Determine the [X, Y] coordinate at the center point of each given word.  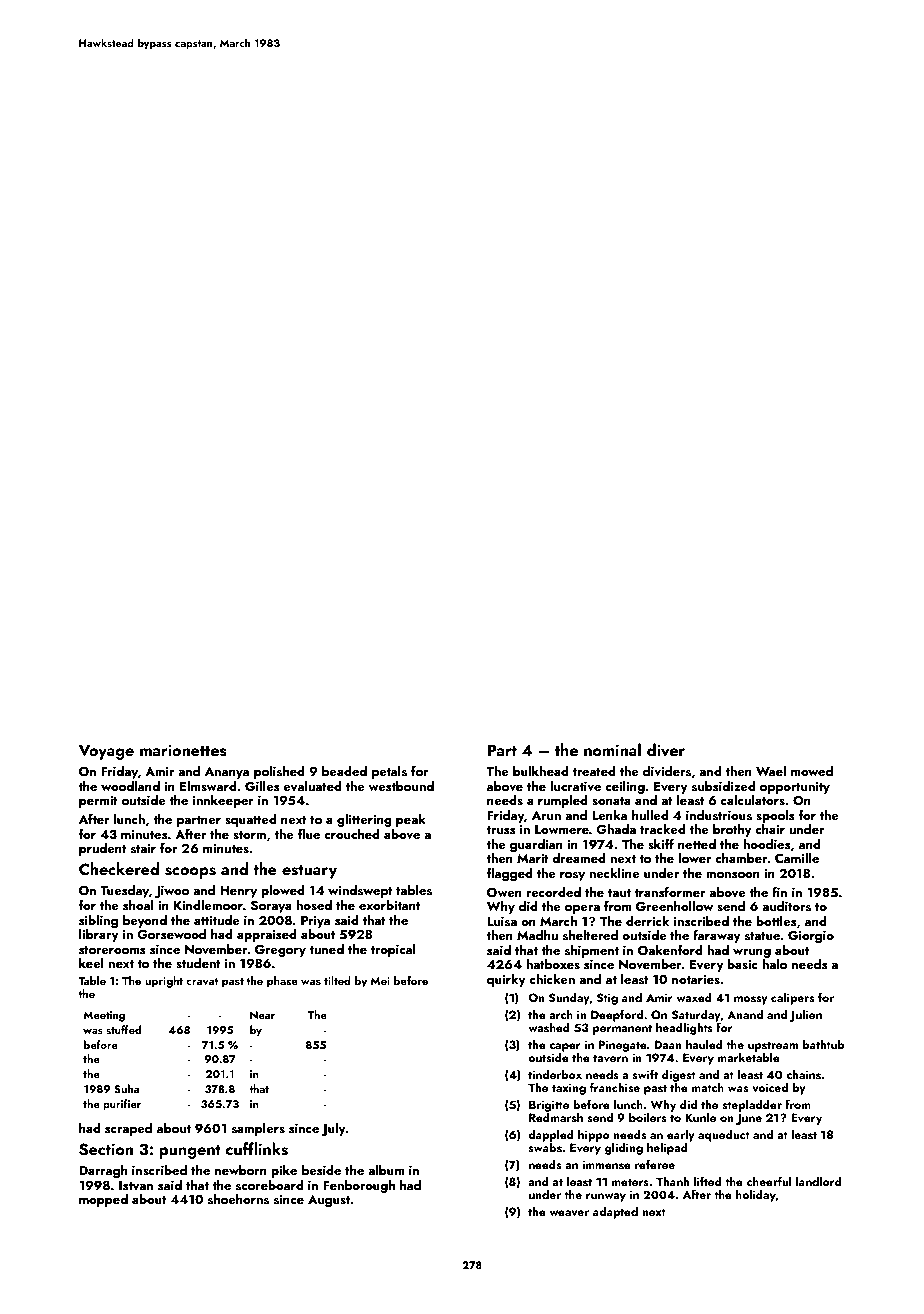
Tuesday [124, 891]
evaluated [312, 786]
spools [775, 816]
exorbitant [389, 905]
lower [694, 858]
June [749, 1119]
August [329, 1201]
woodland [130, 786]
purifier [122, 1105]
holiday [756, 1195]
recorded [553, 892]
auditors [786, 906]
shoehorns [238, 1199]
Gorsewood [171, 934]
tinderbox [555, 1074]
